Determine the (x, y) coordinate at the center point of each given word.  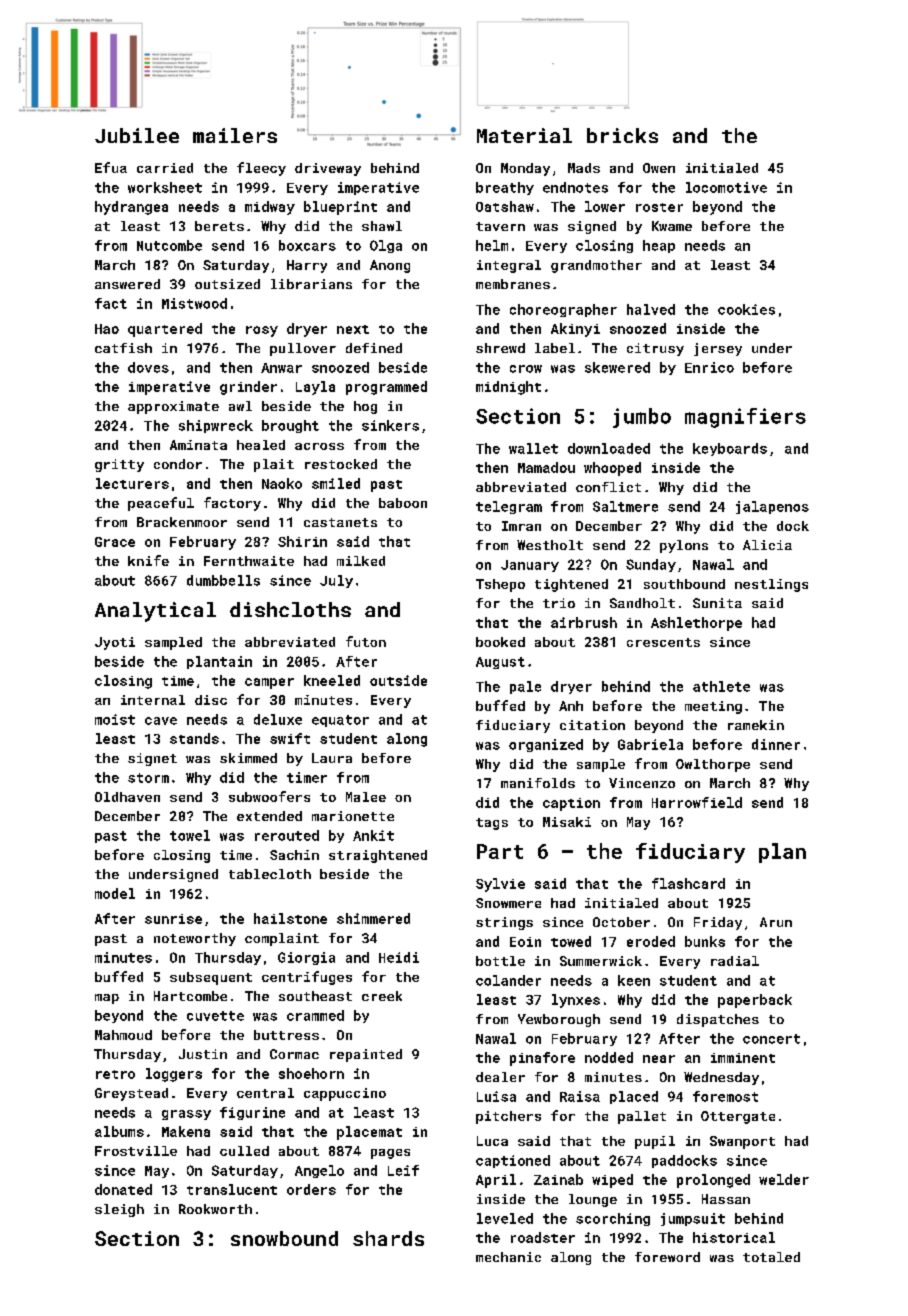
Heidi (399, 957)
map (107, 999)
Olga (386, 246)
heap (659, 246)
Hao (107, 329)
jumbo (642, 418)
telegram (509, 507)
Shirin (302, 541)
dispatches (718, 1020)
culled (244, 1151)
